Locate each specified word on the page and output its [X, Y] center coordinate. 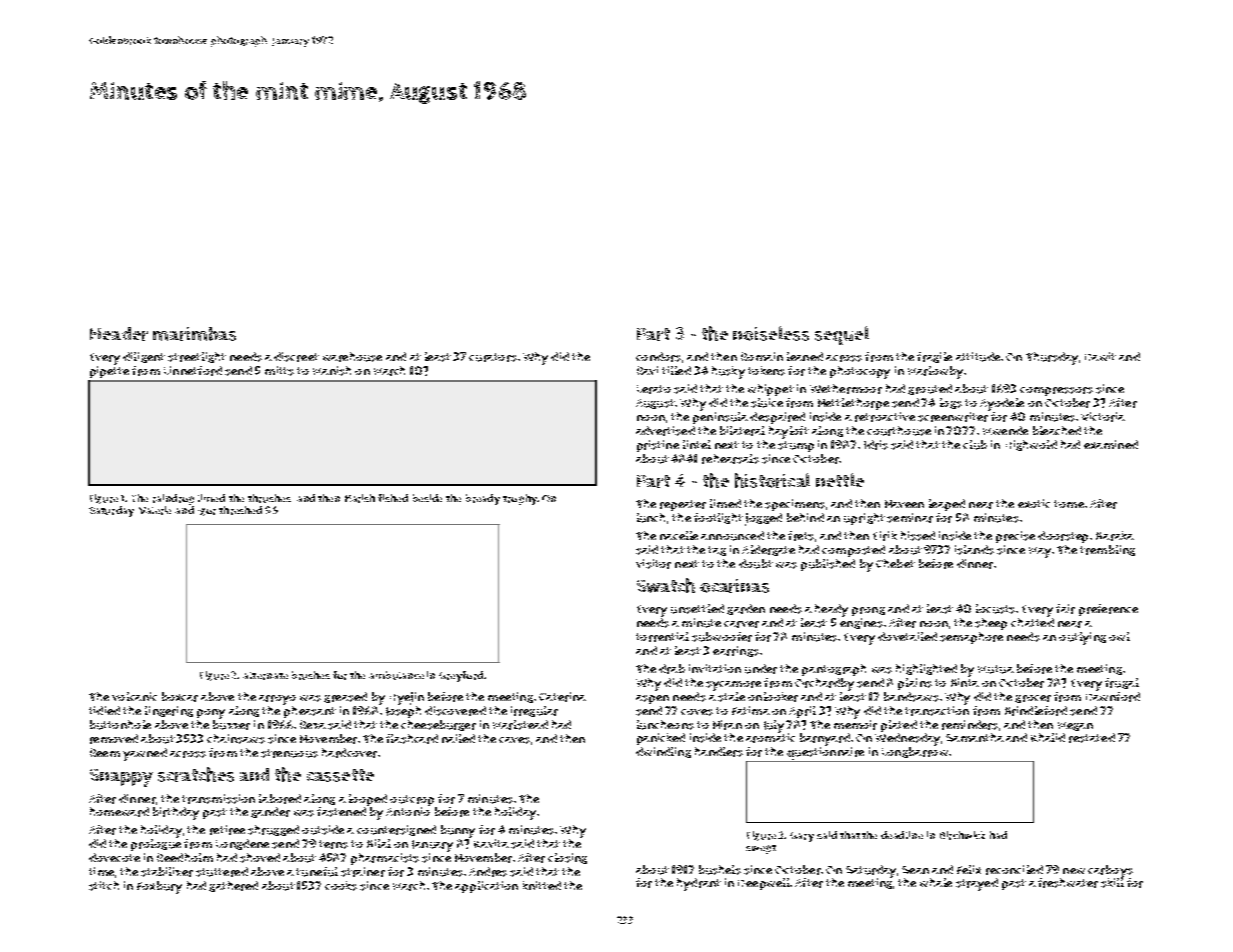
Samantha [975, 737]
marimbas [194, 334]
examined [1111, 444]
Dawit [1100, 356]
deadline [902, 835]
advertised [665, 431]
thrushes [269, 498]
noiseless [771, 333]
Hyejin [407, 698]
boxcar [180, 697]
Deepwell [764, 884]
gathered [233, 886]
